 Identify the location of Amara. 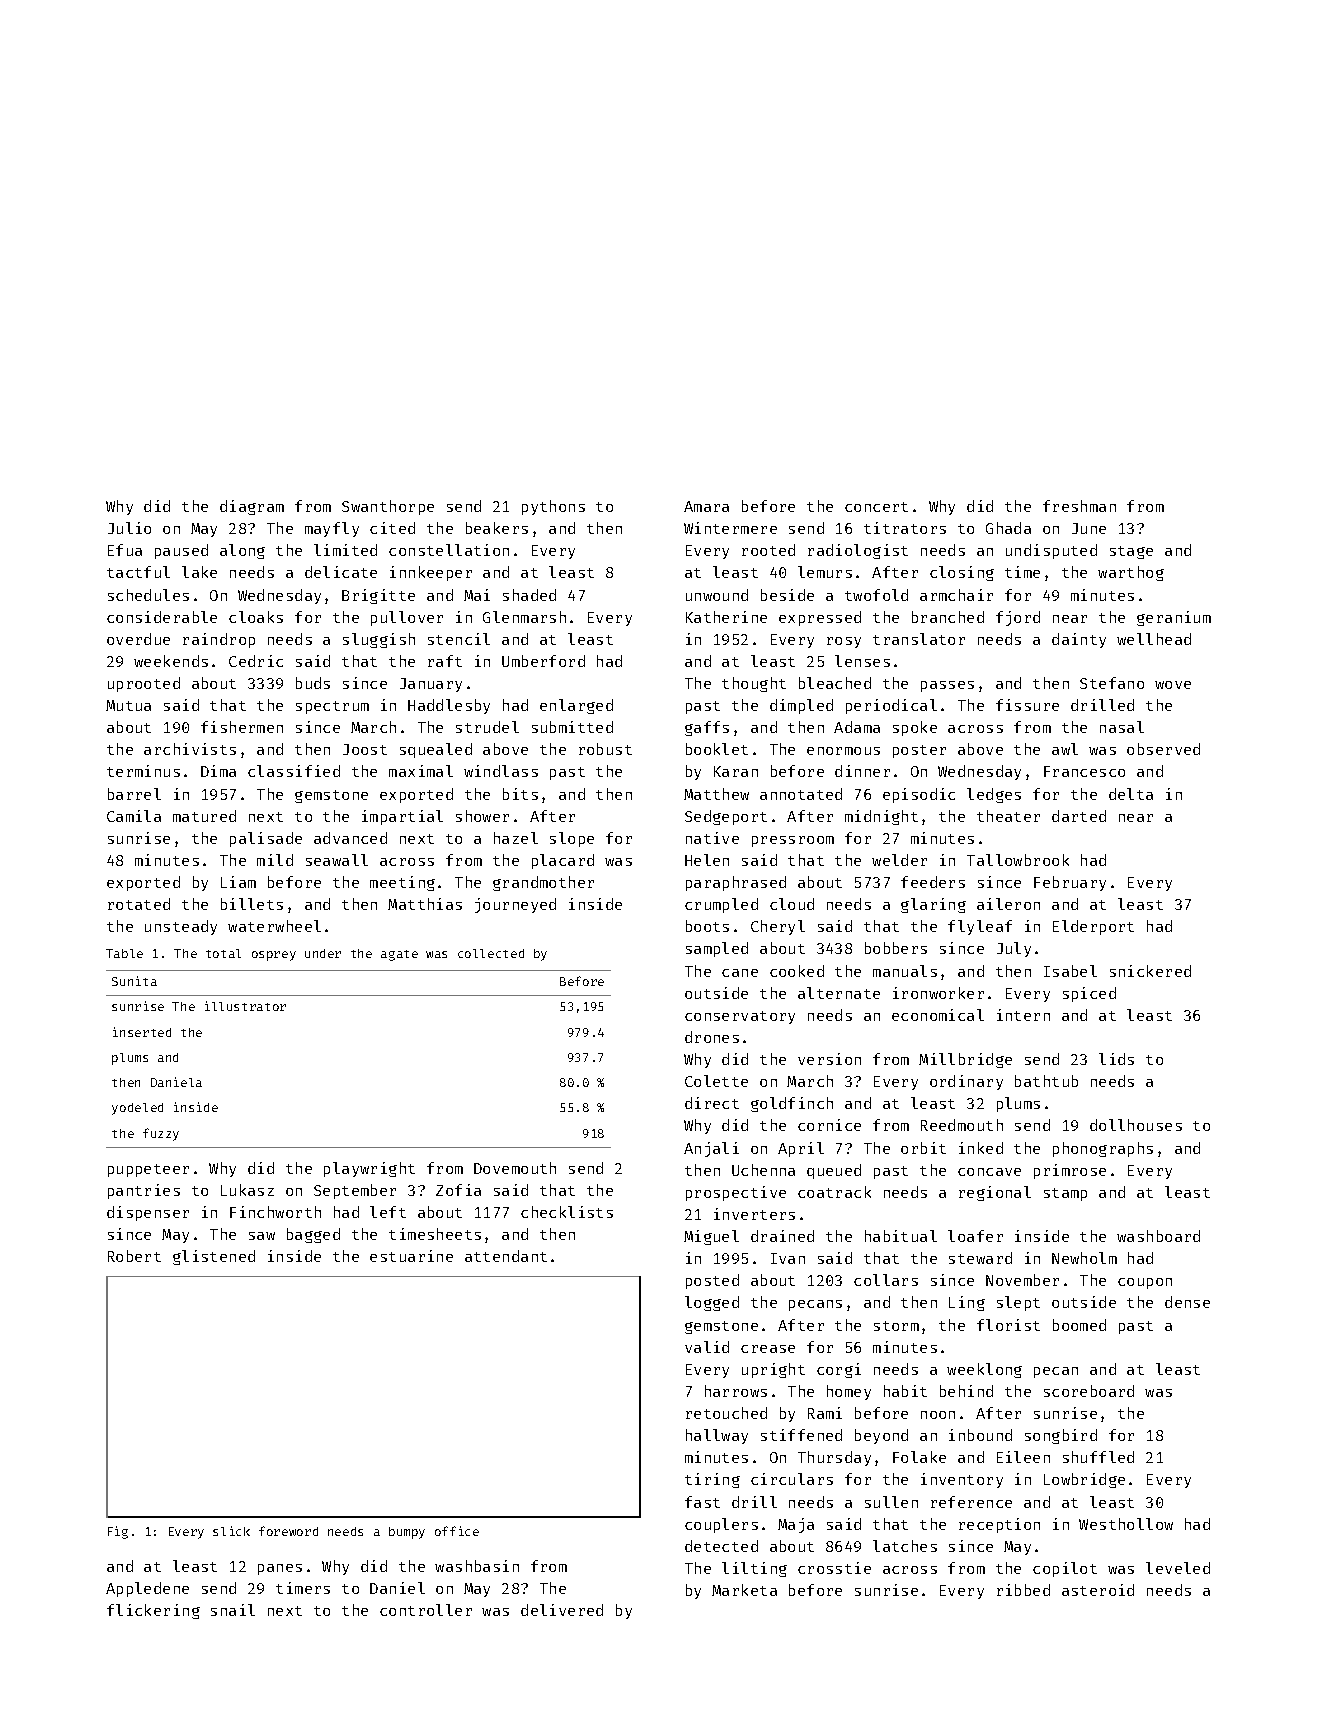
(706, 506).
